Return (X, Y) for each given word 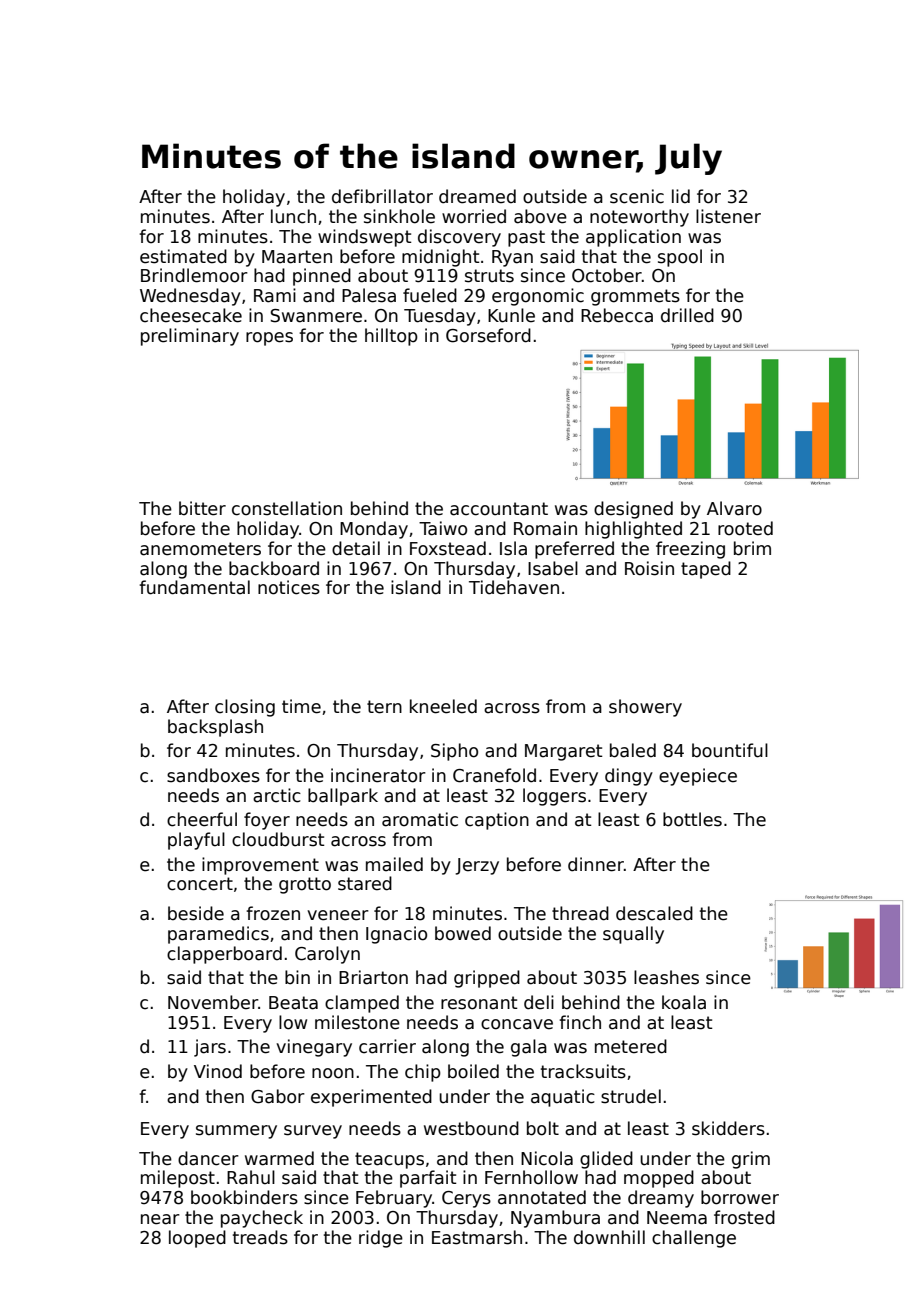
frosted (744, 1217)
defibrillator (382, 196)
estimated (183, 256)
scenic (637, 196)
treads (260, 1237)
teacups (389, 1160)
